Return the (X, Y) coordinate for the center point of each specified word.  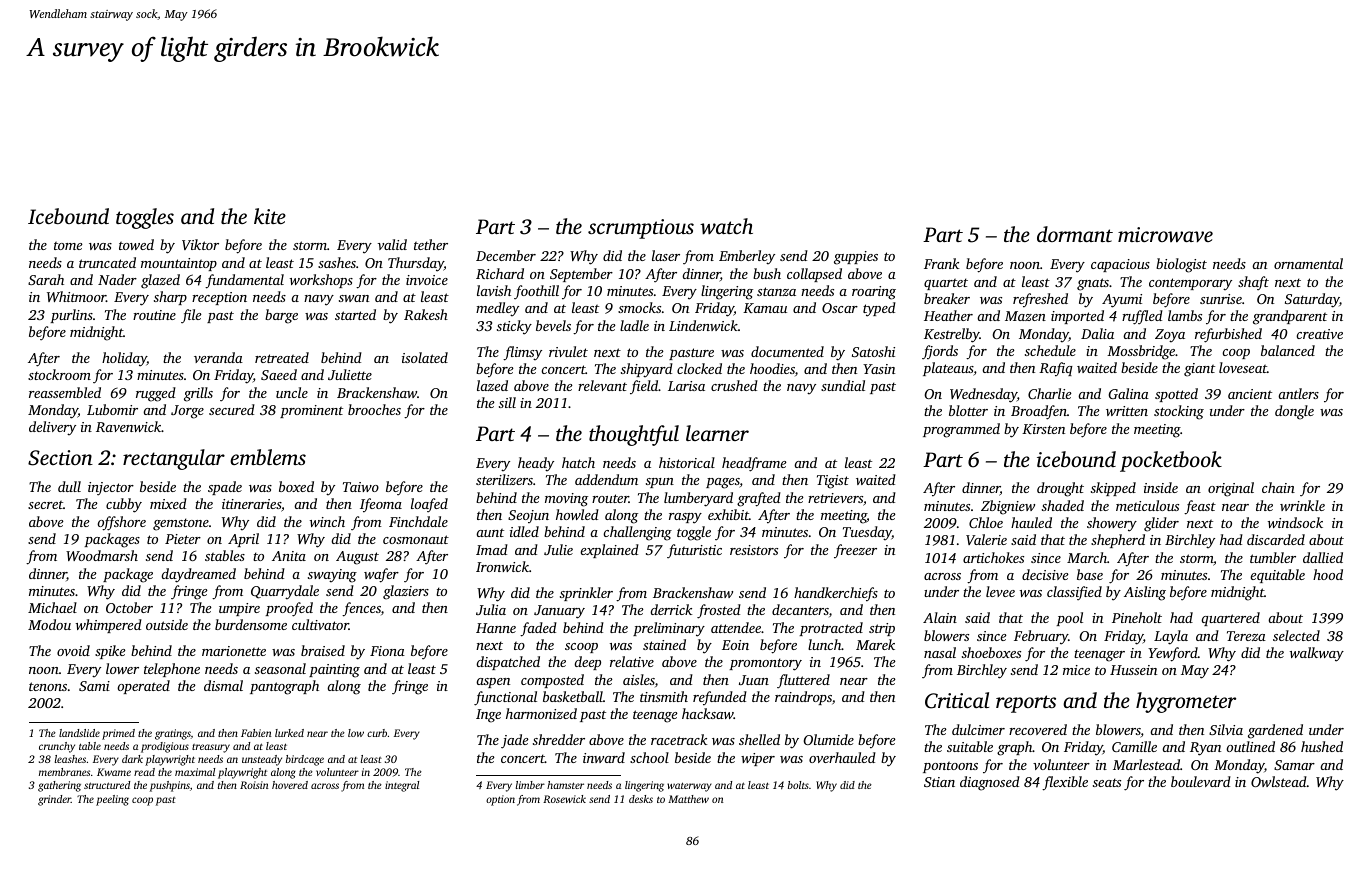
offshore (121, 523)
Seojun (528, 516)
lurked (289, 733)
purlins (71, 316)
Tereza (1246, 636)
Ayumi (1122, 301)
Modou (49, 624)
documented (787, 351)
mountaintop (179, 264)
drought (1060, 489)
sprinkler (586, 594)
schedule (1050, 350)
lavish (494, 290)
